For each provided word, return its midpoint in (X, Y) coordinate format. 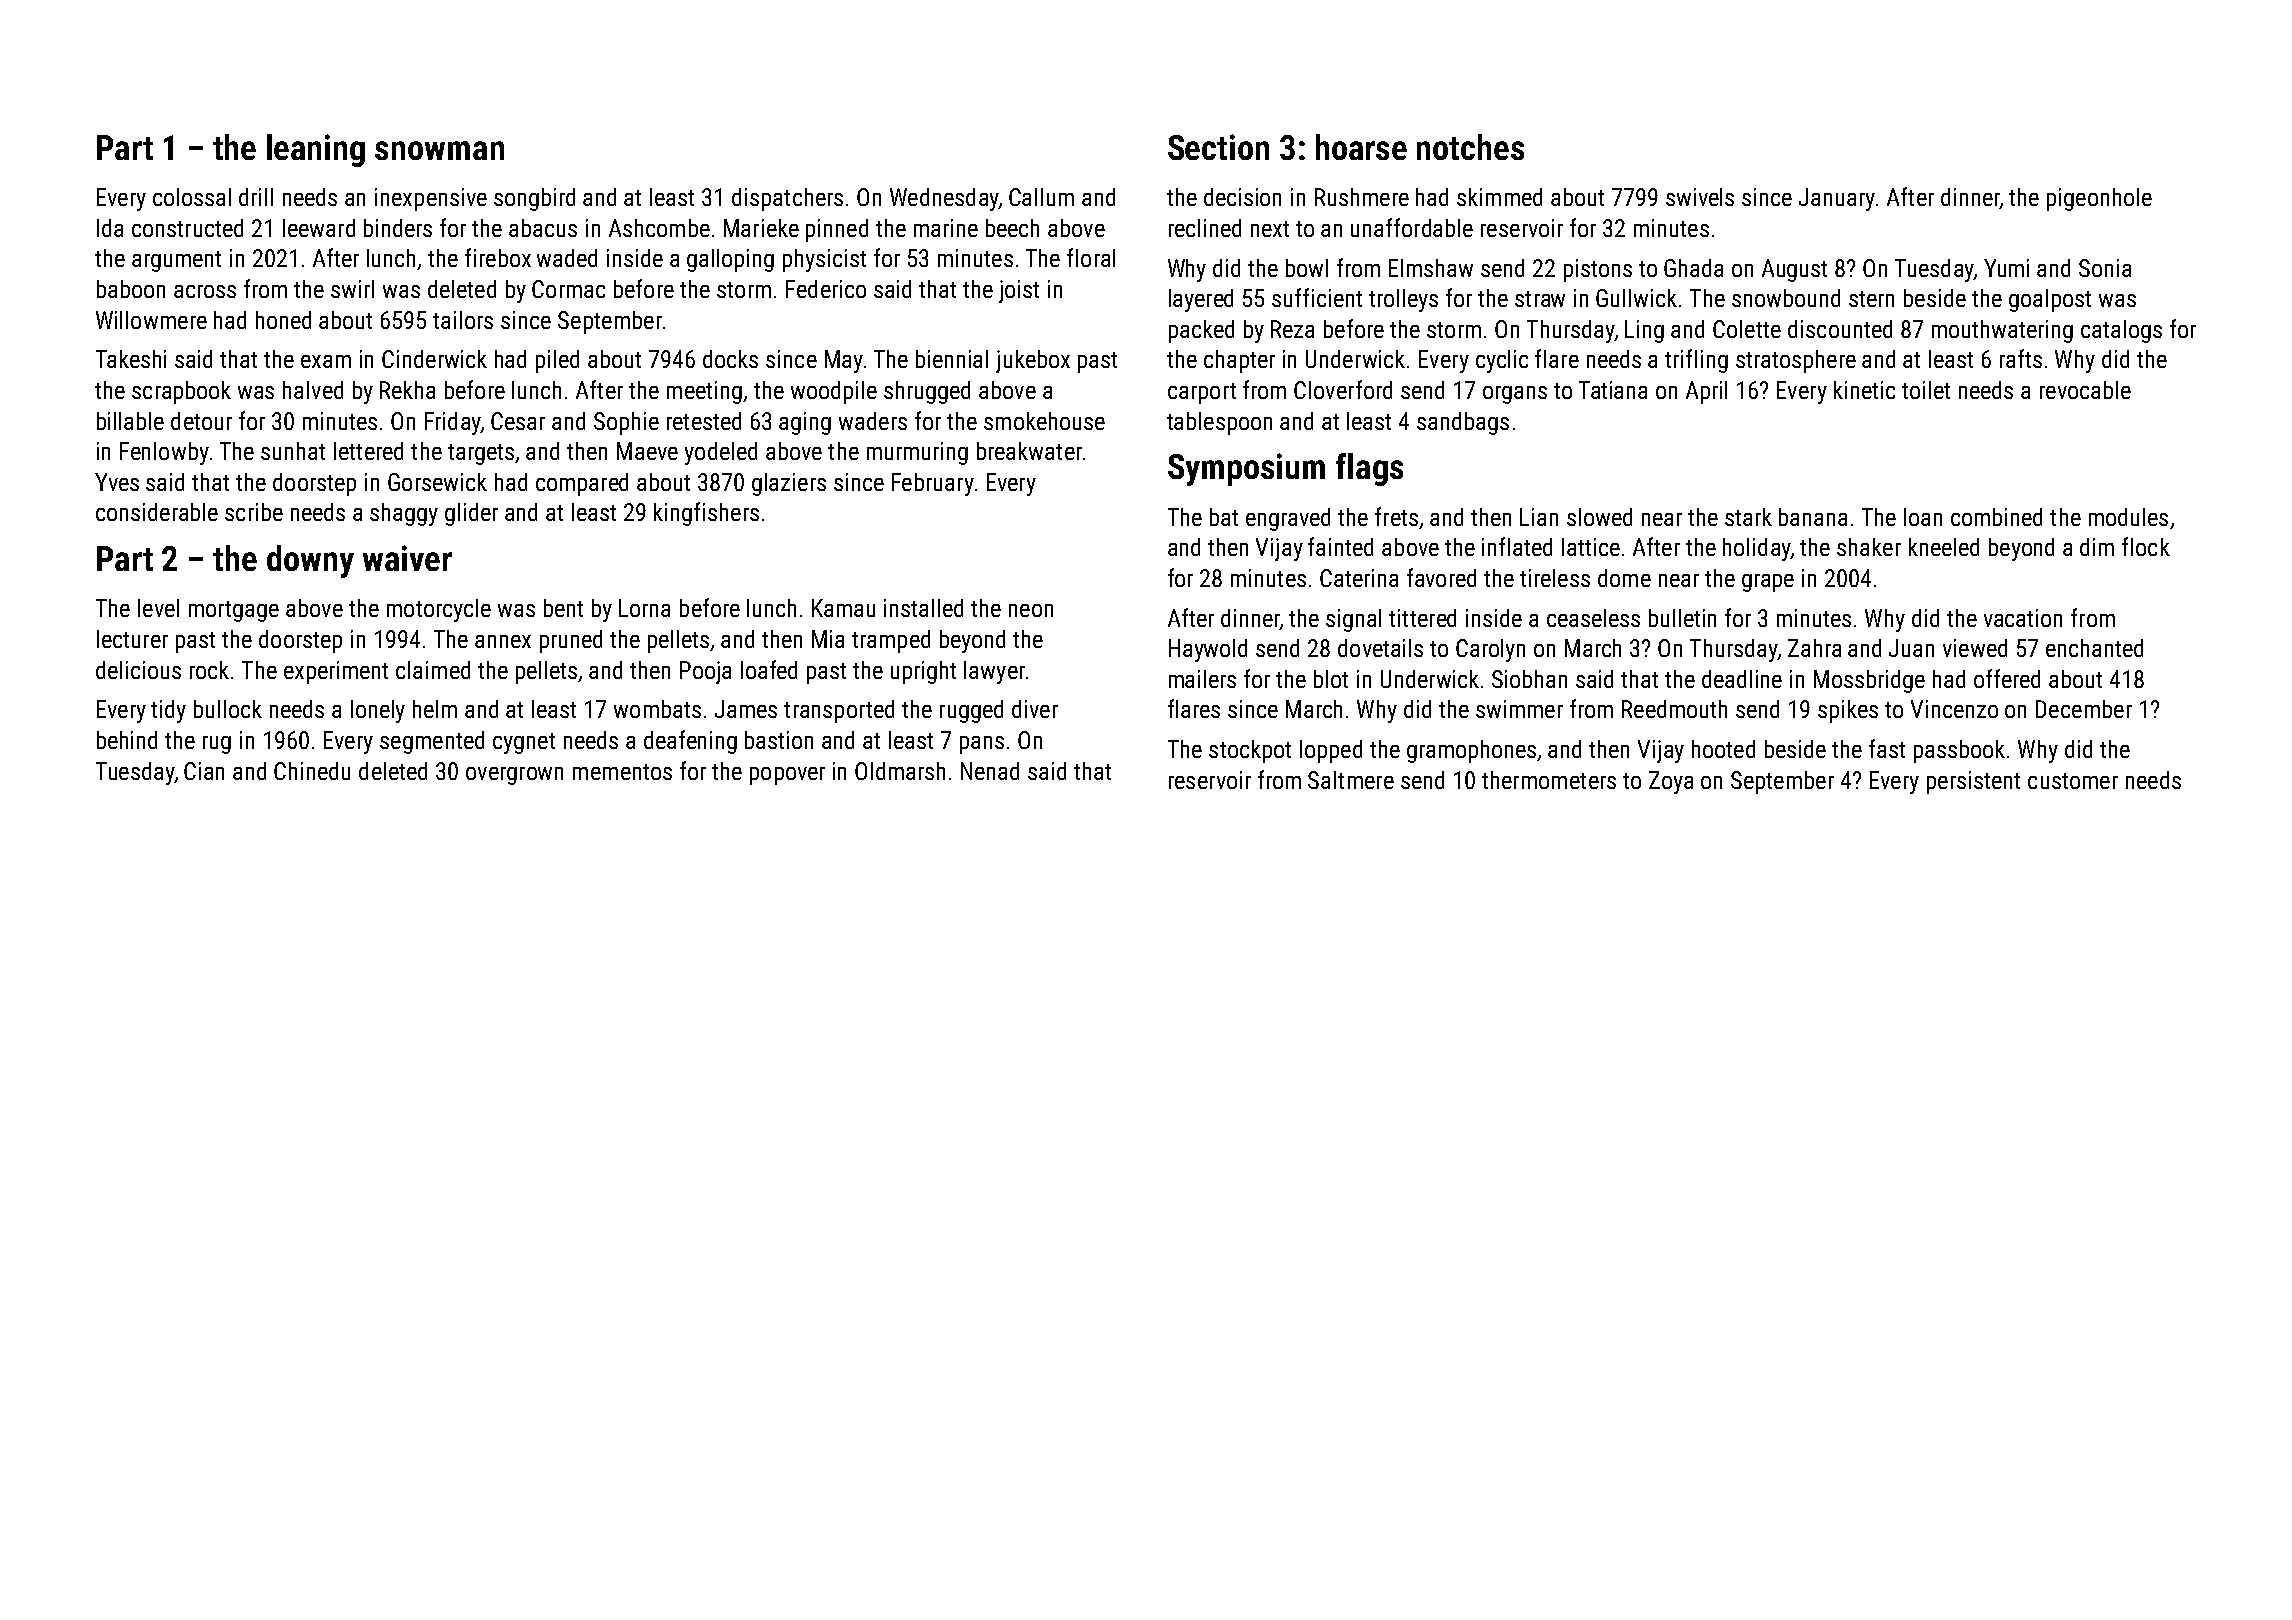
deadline (1742, 679)
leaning (316, 150)
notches (1470, 147)
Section (1218, 147)
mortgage (234, 611)
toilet (1926, 390)
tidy (168, 711)
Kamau (843, 608)
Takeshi (131, 359)
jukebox (1033, 361)
